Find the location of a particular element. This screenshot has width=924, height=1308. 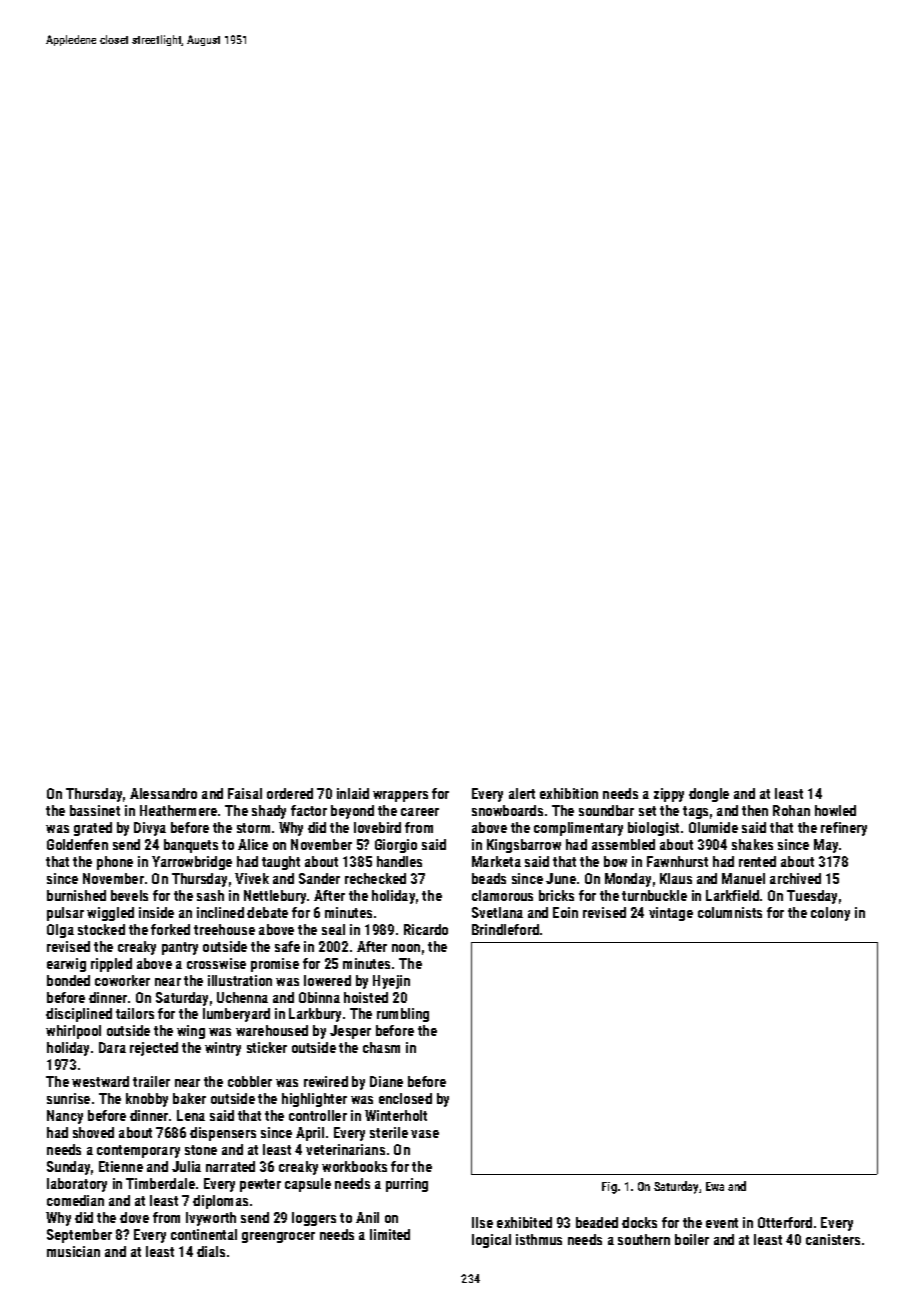

isthmus is located at coordinates (539, 1239).
